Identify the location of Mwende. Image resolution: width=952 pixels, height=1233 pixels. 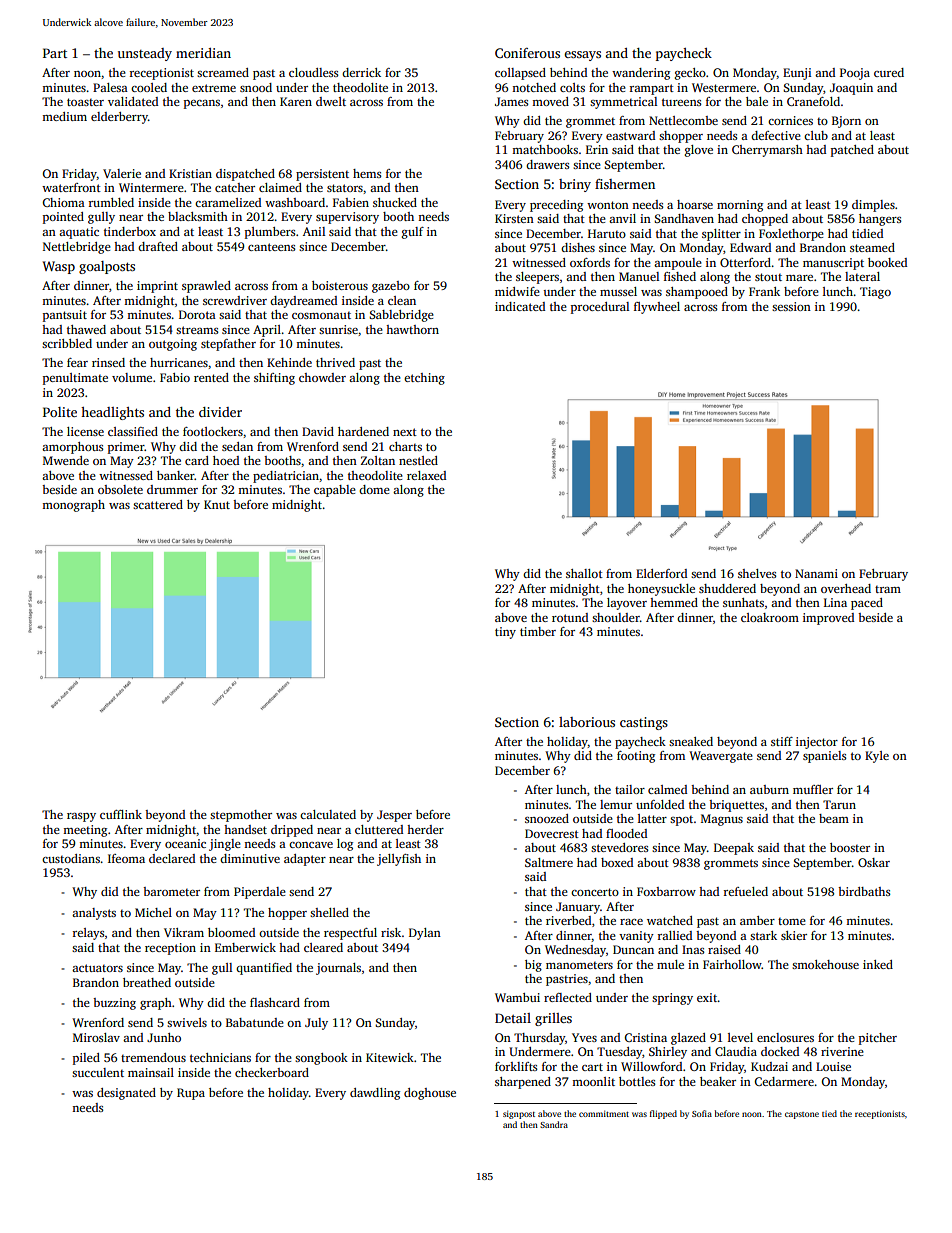
(66, 460).
